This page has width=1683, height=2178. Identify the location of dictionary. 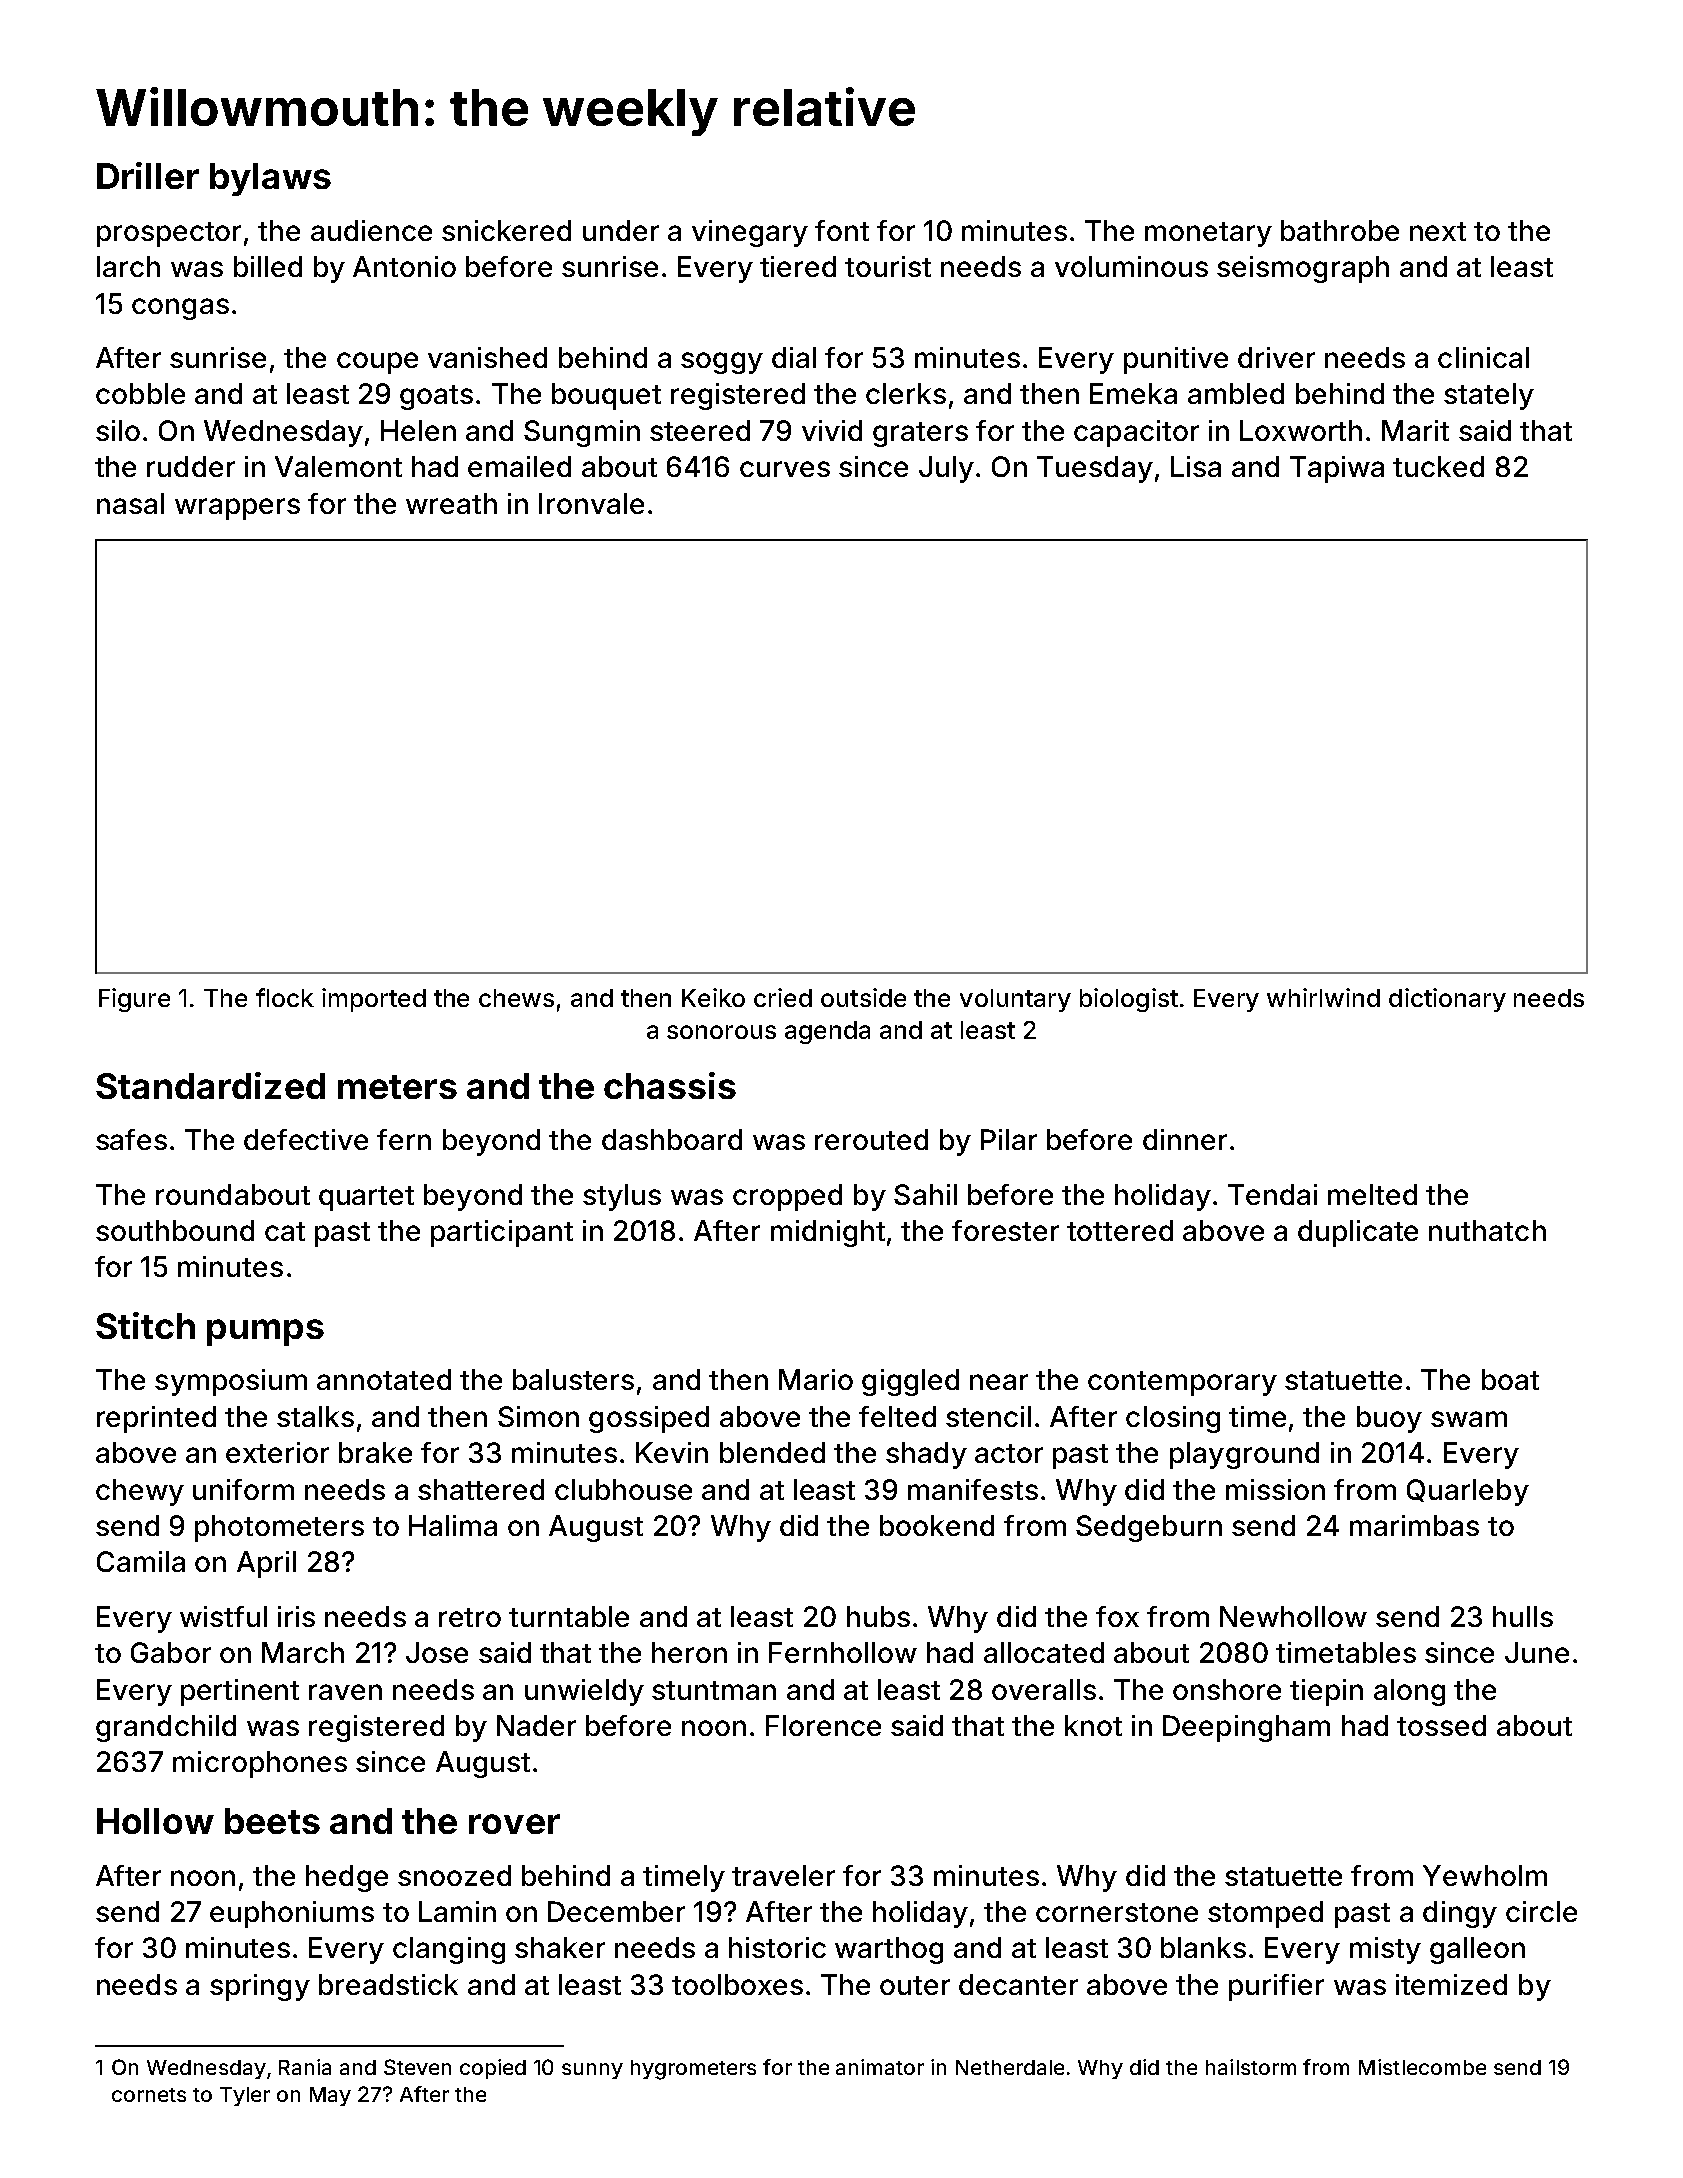
(1447, 1000).
